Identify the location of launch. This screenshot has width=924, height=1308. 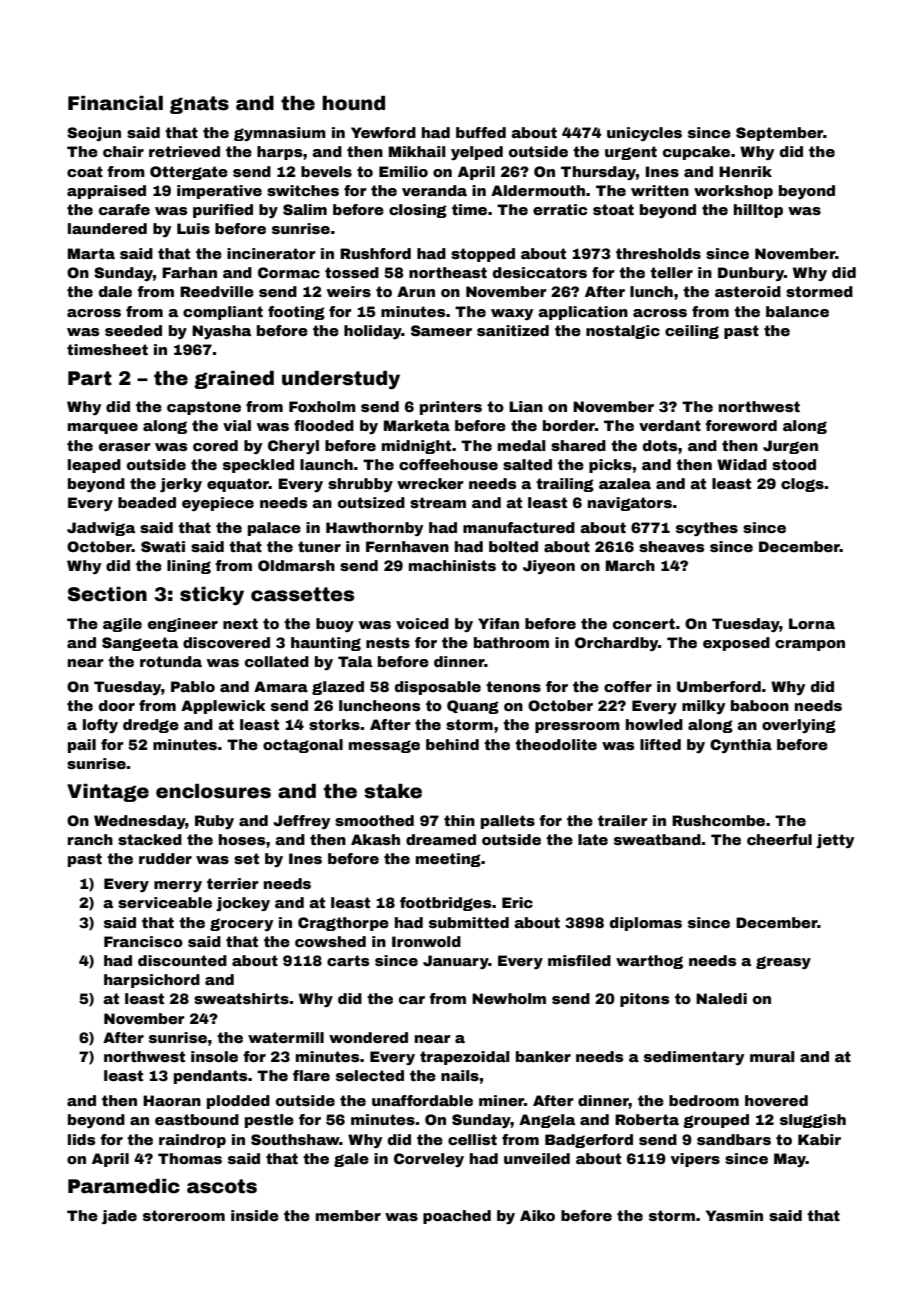
(326, 464).
